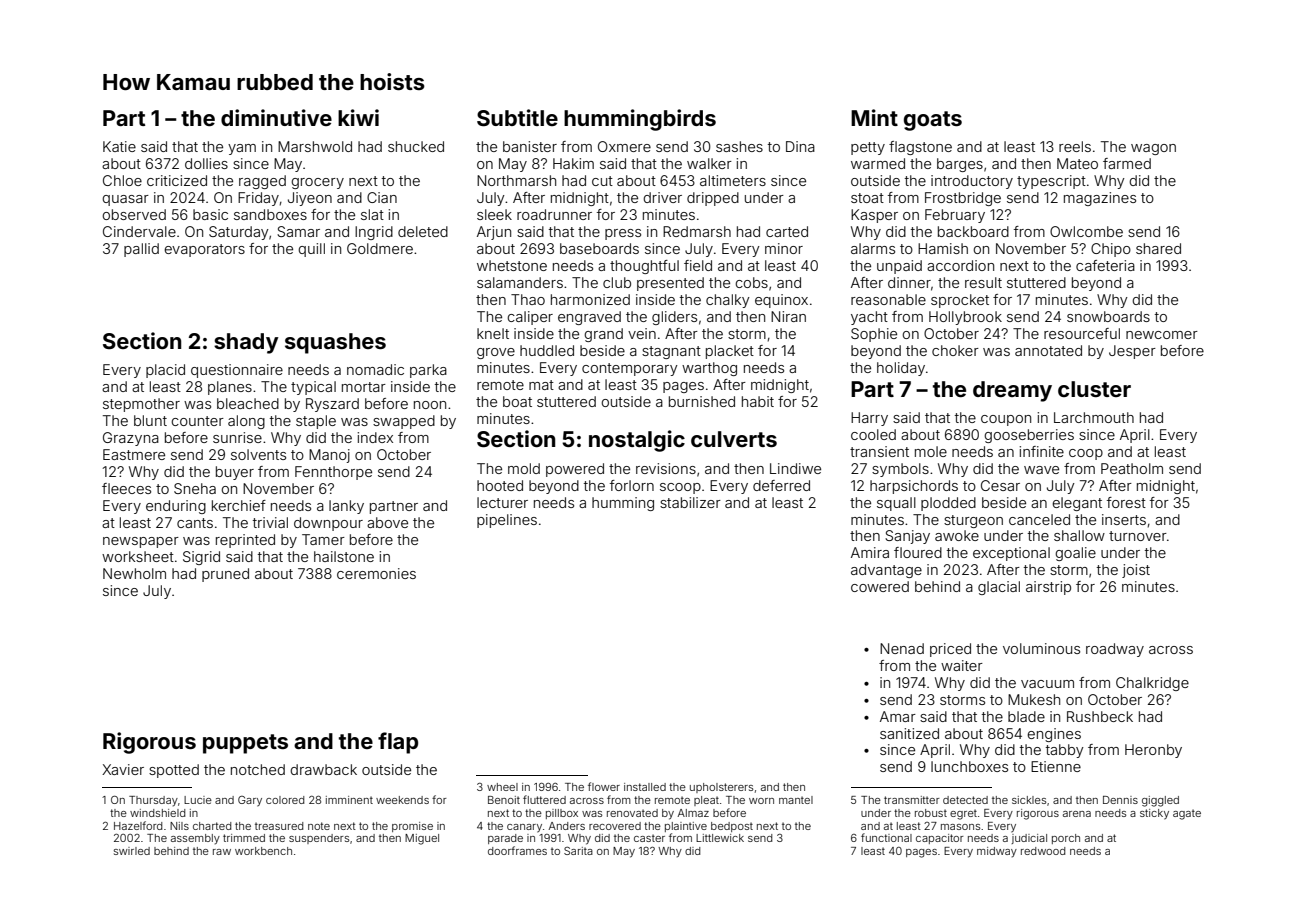 The image size is (1308, 924). Describe the element at coordinates (1136, 571) in the screenshot. I see `joist` at that location.
